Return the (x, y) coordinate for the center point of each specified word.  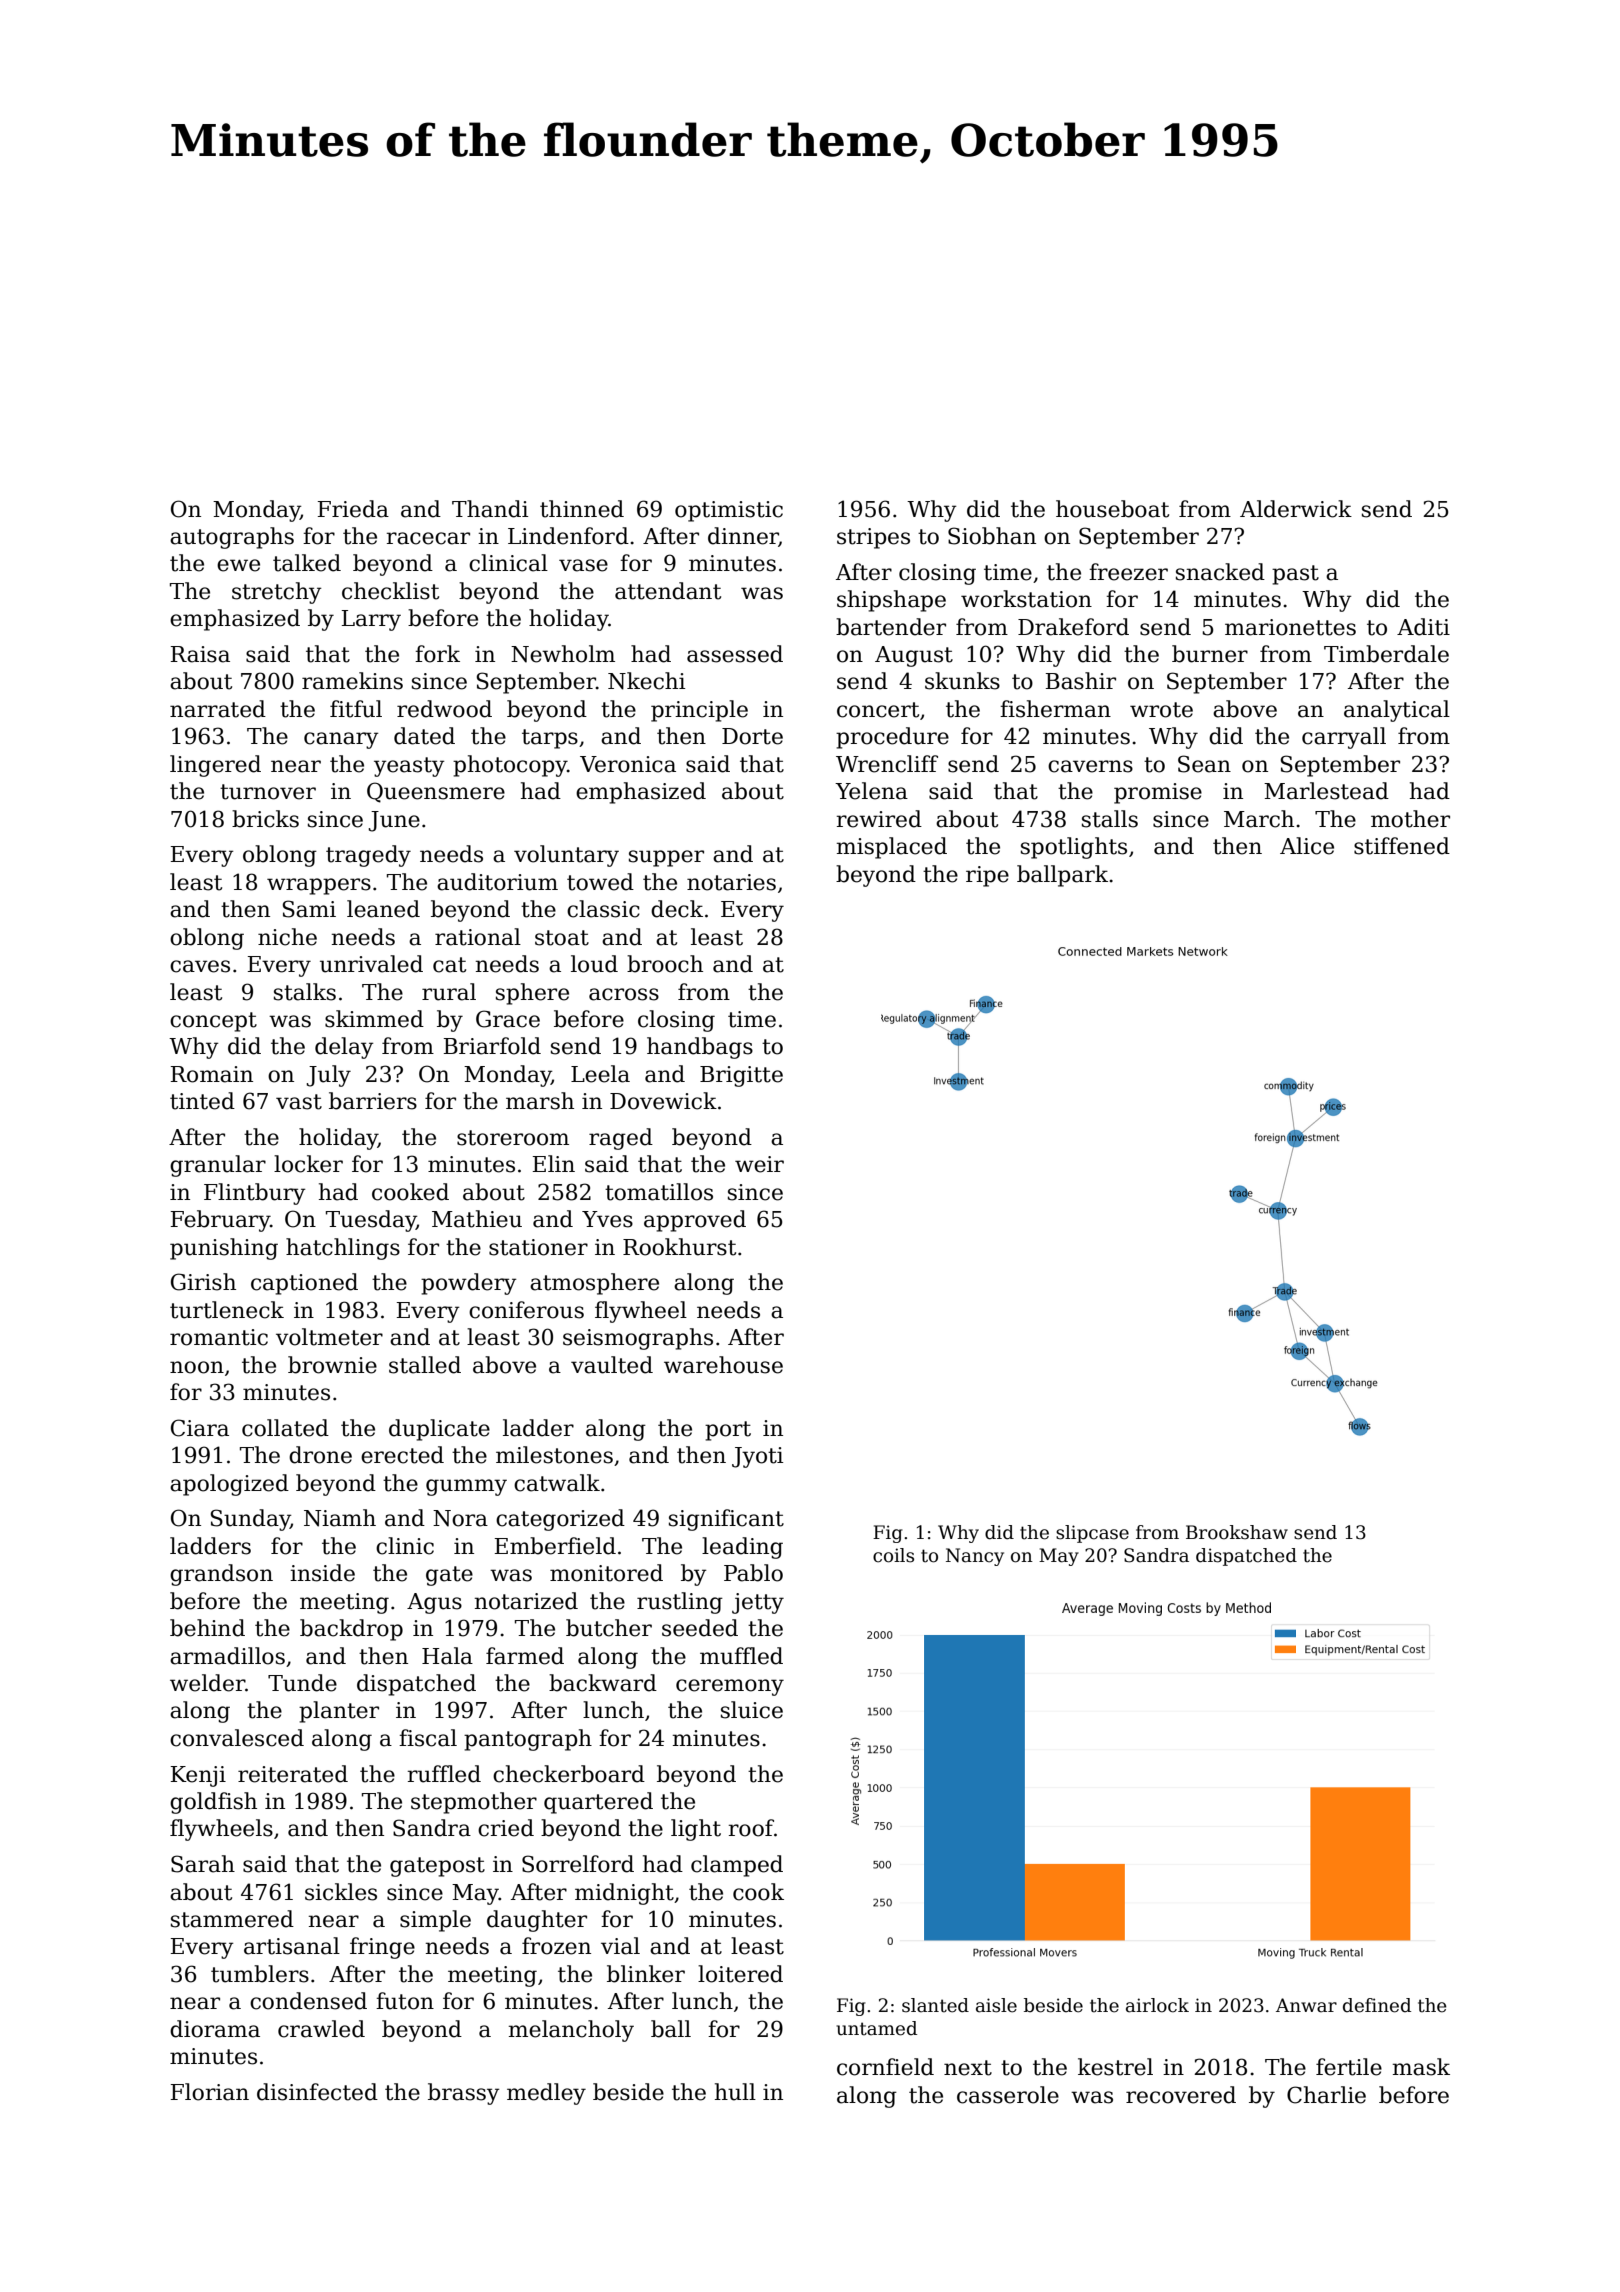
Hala (447, 1656)
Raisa (200, 654)
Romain (212, 1074)
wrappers (319, 886)
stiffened (1402, 846)
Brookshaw (1237, 1532)
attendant (668, 591)
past (1295, 575)
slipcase (1092, 1534)
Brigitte (741, 1076)
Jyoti (757, 1457)
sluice (752, 1710)
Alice (1307, 846)
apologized (229, 1485)
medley (546, 2094)
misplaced (892, 848)
